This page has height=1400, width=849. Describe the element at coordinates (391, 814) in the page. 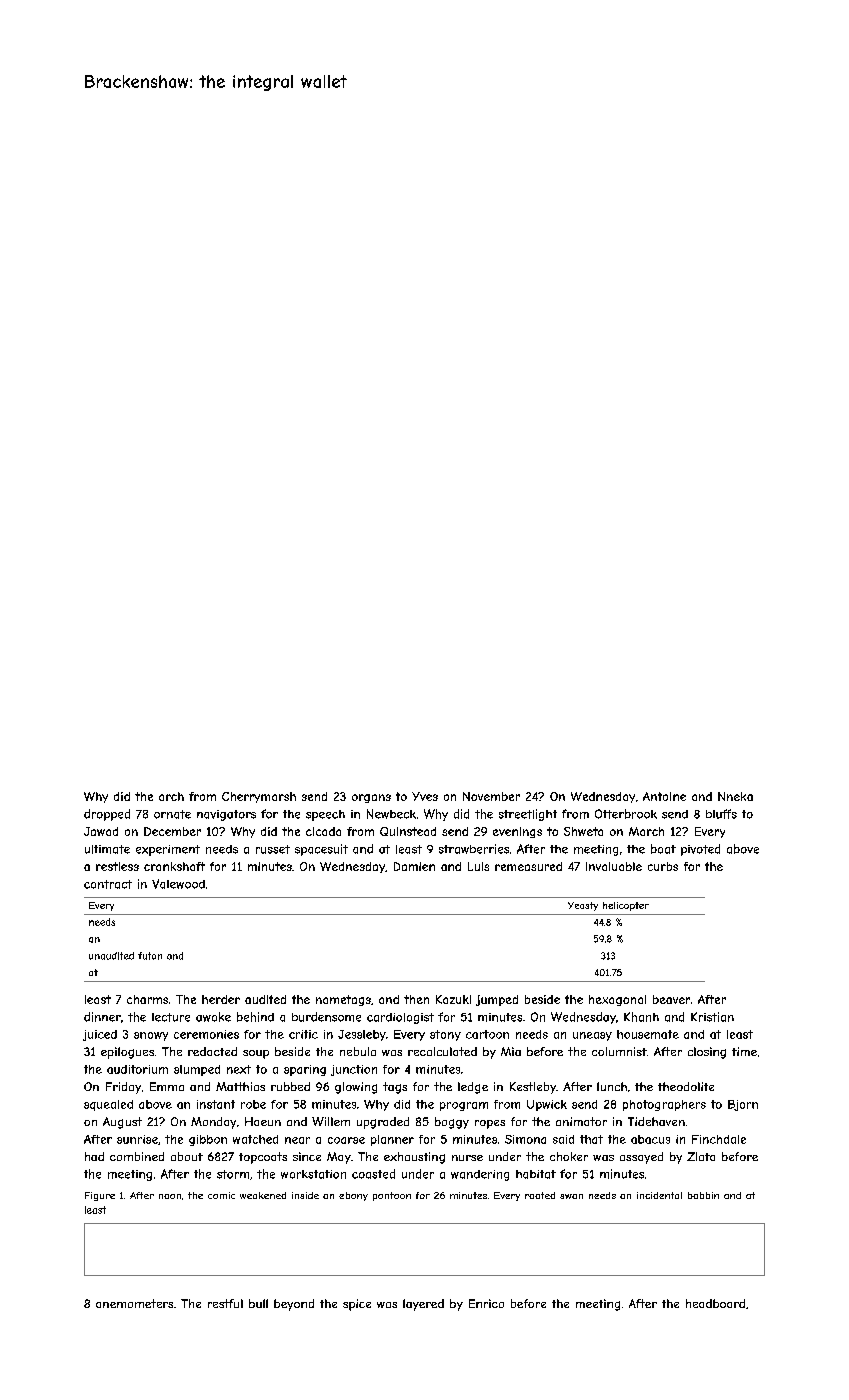

I see `Newbeck` at that location.
